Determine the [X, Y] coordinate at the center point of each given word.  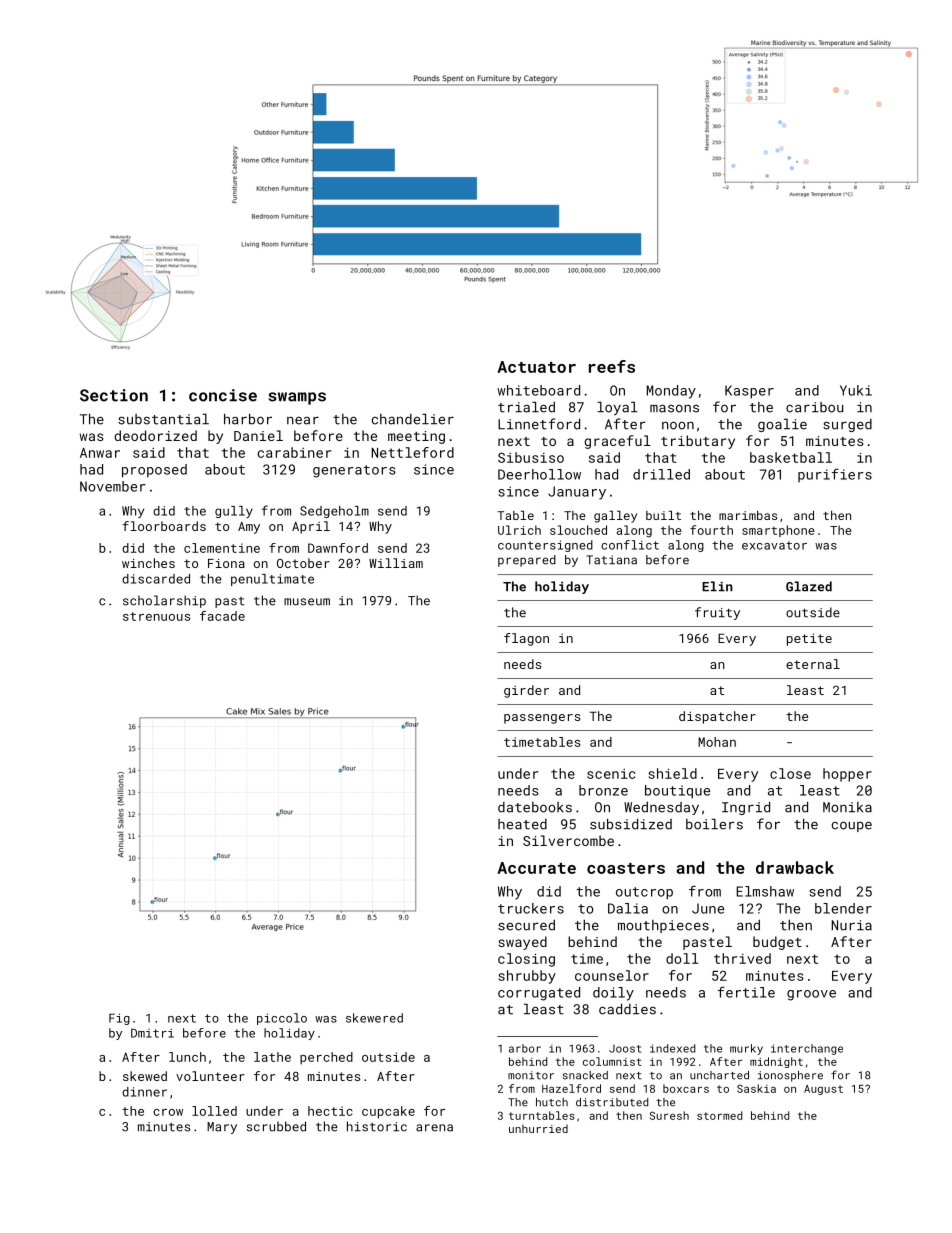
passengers [542, 719]
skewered [374, 1018]
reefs [612, 366]
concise [223, 395]
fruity [717, 613]
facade [222, 616]
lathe [272, 1057]
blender [843, 908]
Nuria [851, 925]
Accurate [536, 868]
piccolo [282, 1019]
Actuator [536, 367]
